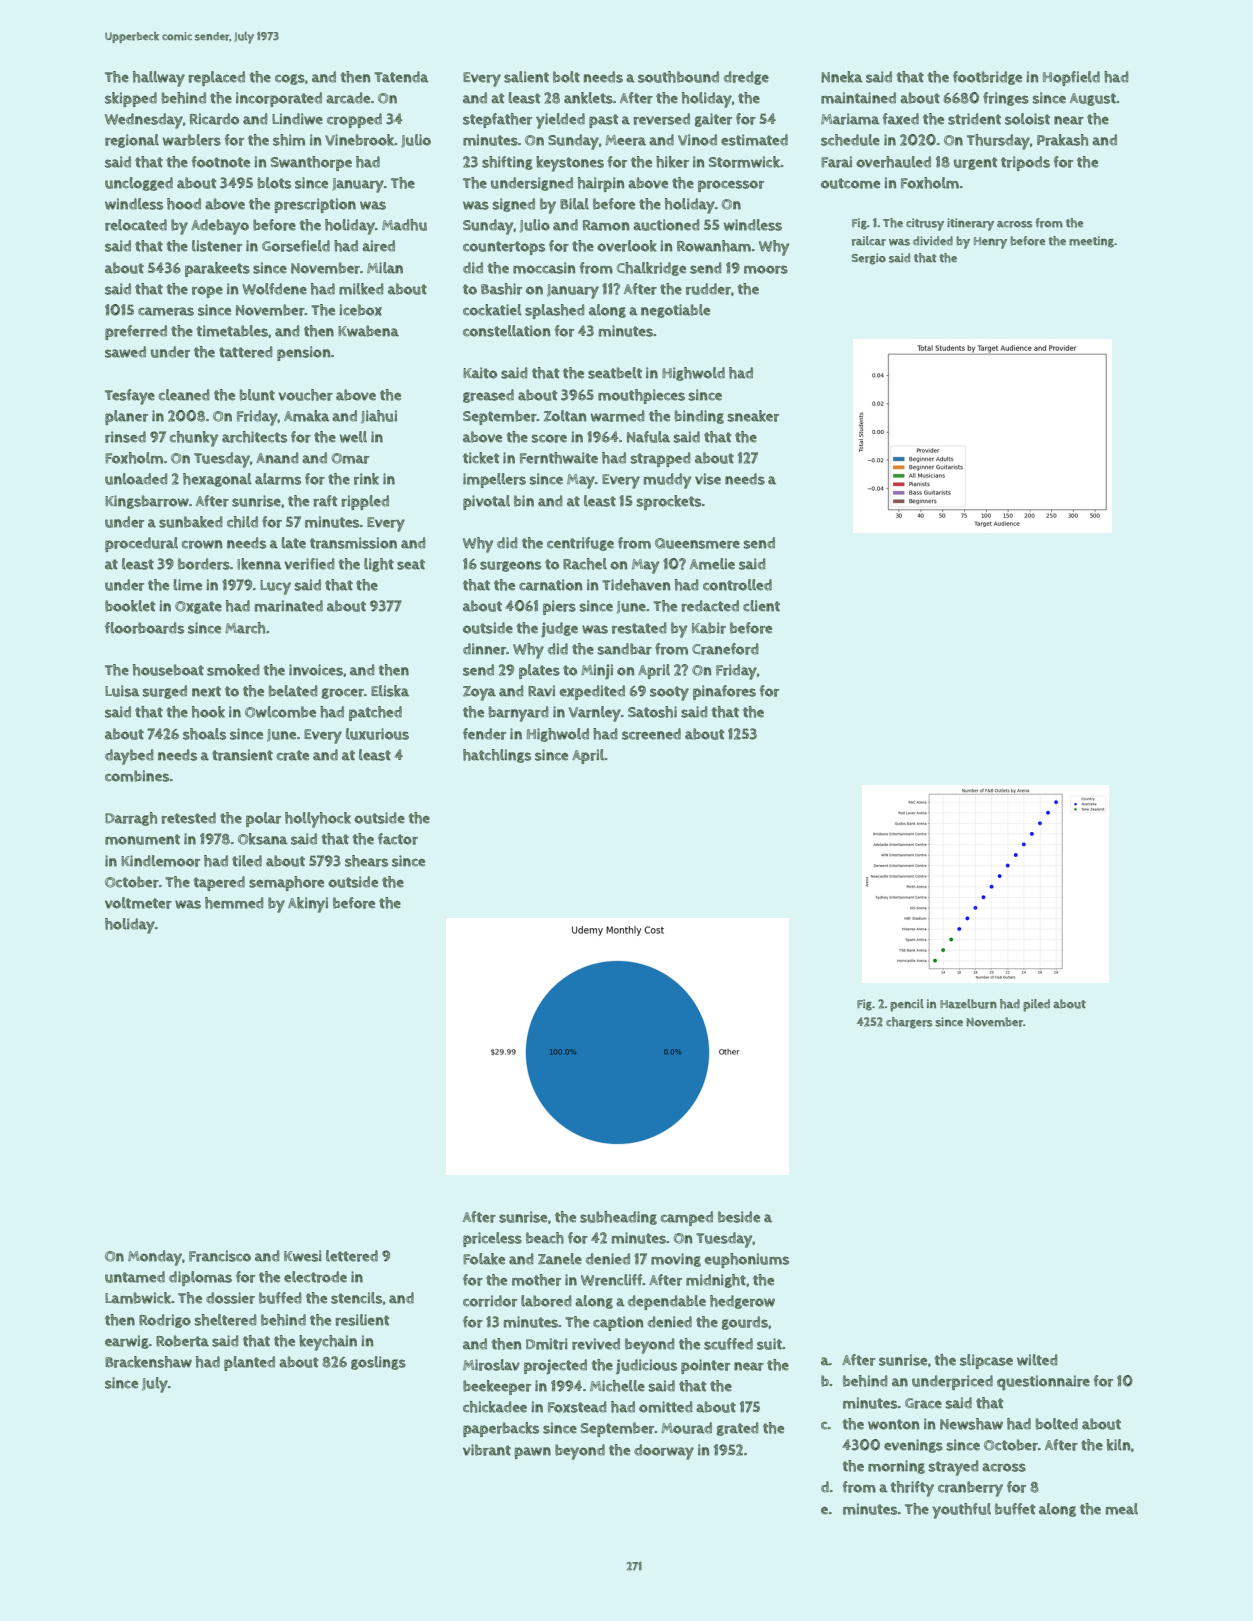 This screenshot has height=1621, width=1253. I want to click on hollyhock, so click(318, 820).
